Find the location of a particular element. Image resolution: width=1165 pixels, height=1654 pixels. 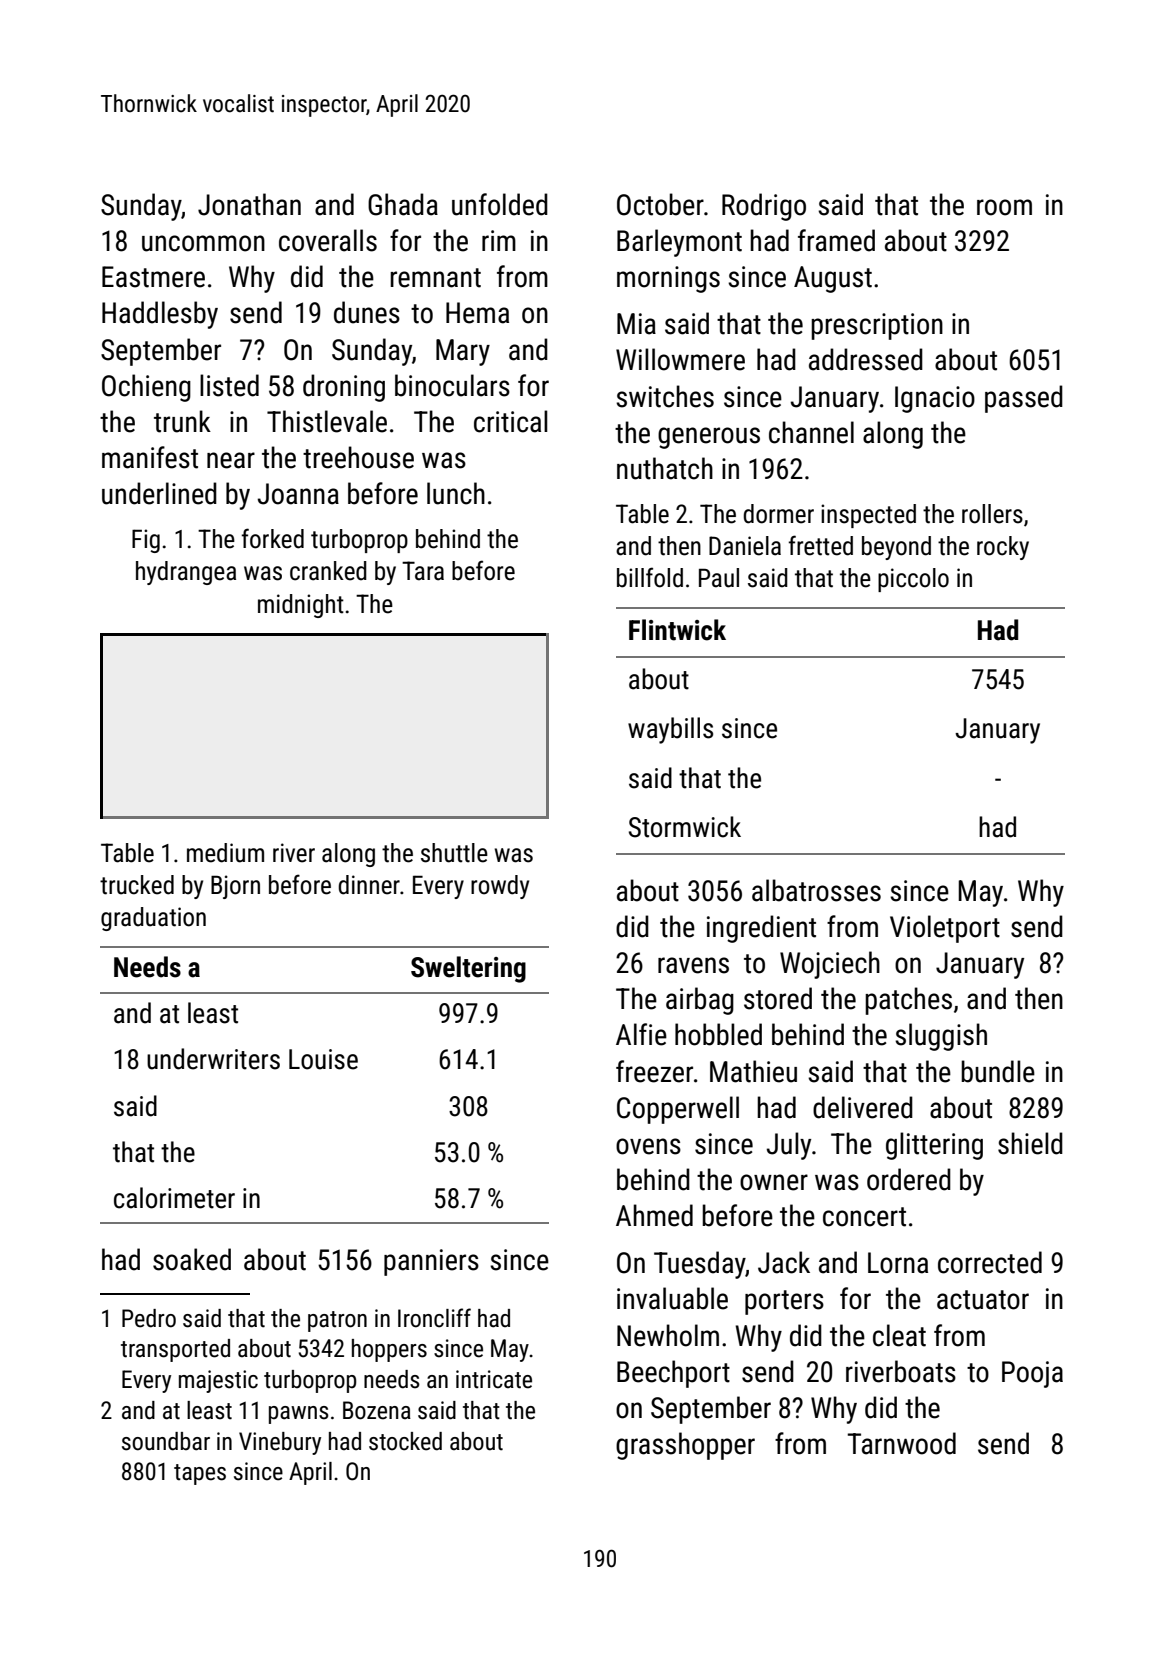

soaked is located at coordinates (192, 1259).
